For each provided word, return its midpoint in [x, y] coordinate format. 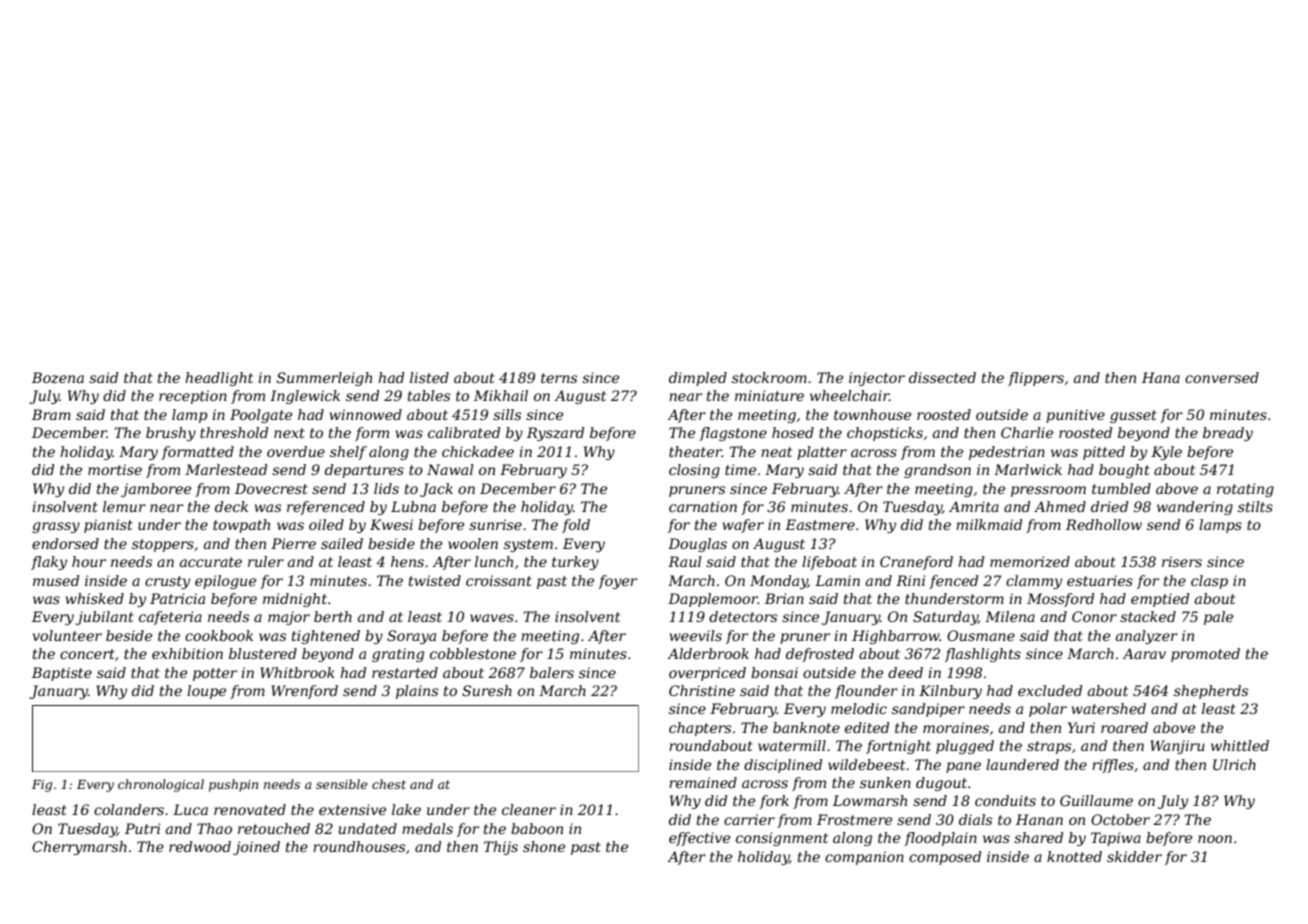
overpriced [707, 674]
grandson [937, 471]
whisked [95, 598]
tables [429, 395]
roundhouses [359, 846]
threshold [234, 432]
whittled [1240, 745]
